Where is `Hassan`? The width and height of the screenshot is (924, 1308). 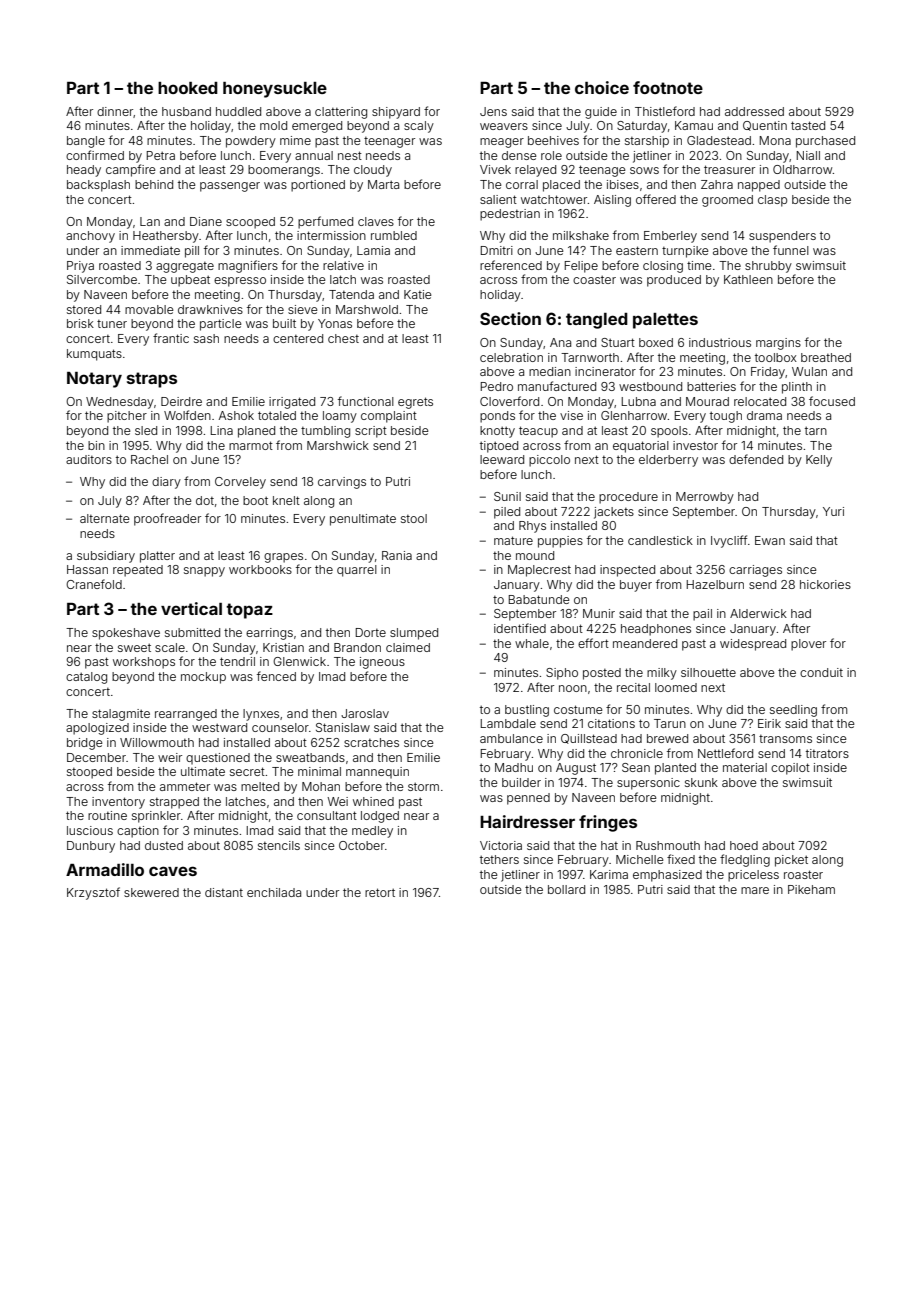 Hassan is located at coordinates (87, 569).
